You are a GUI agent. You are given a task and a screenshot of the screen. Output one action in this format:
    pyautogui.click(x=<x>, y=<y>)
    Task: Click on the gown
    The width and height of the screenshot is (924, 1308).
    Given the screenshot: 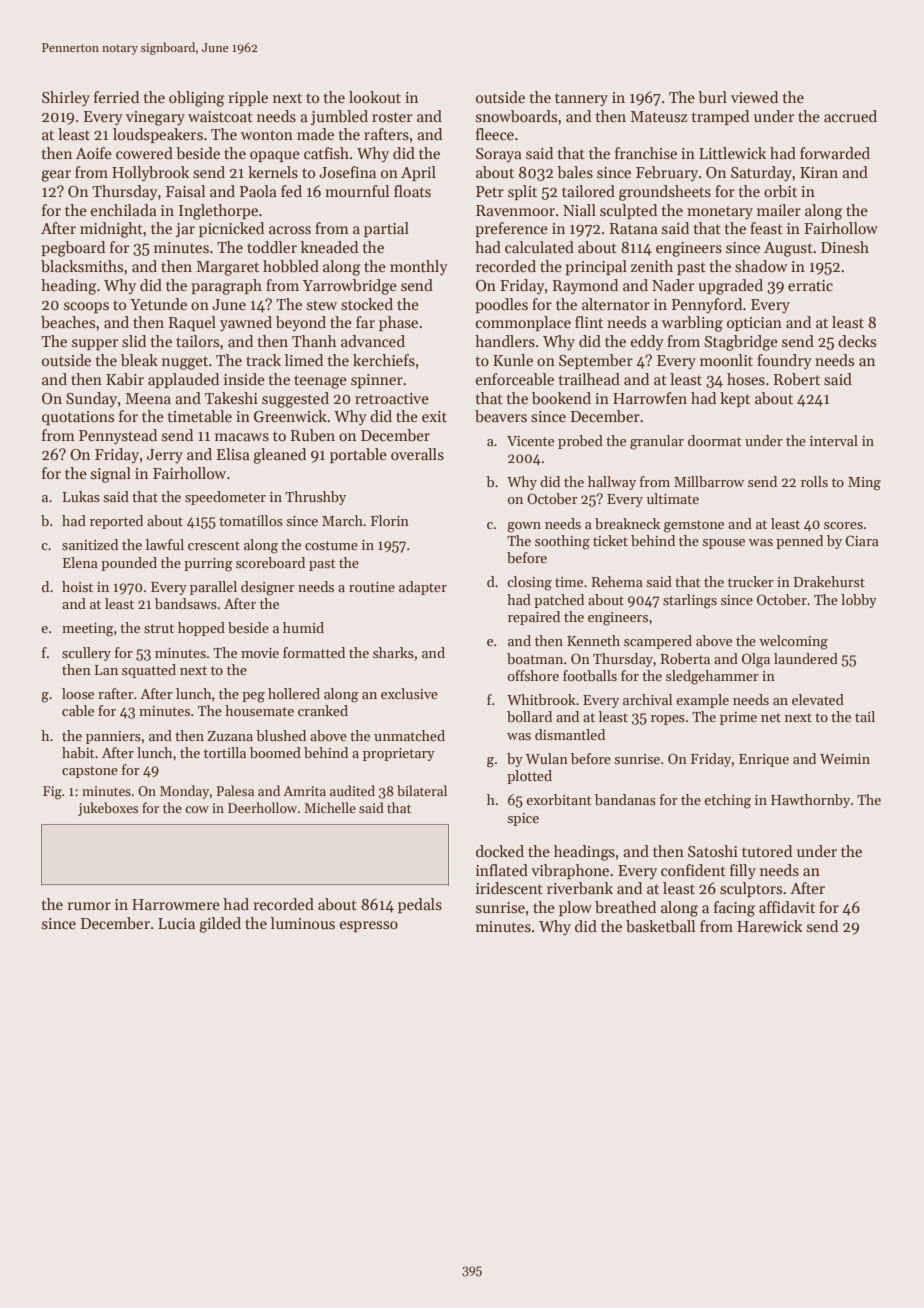 What is the action you would take?
    pyautogui.click(x=524, y=527)
